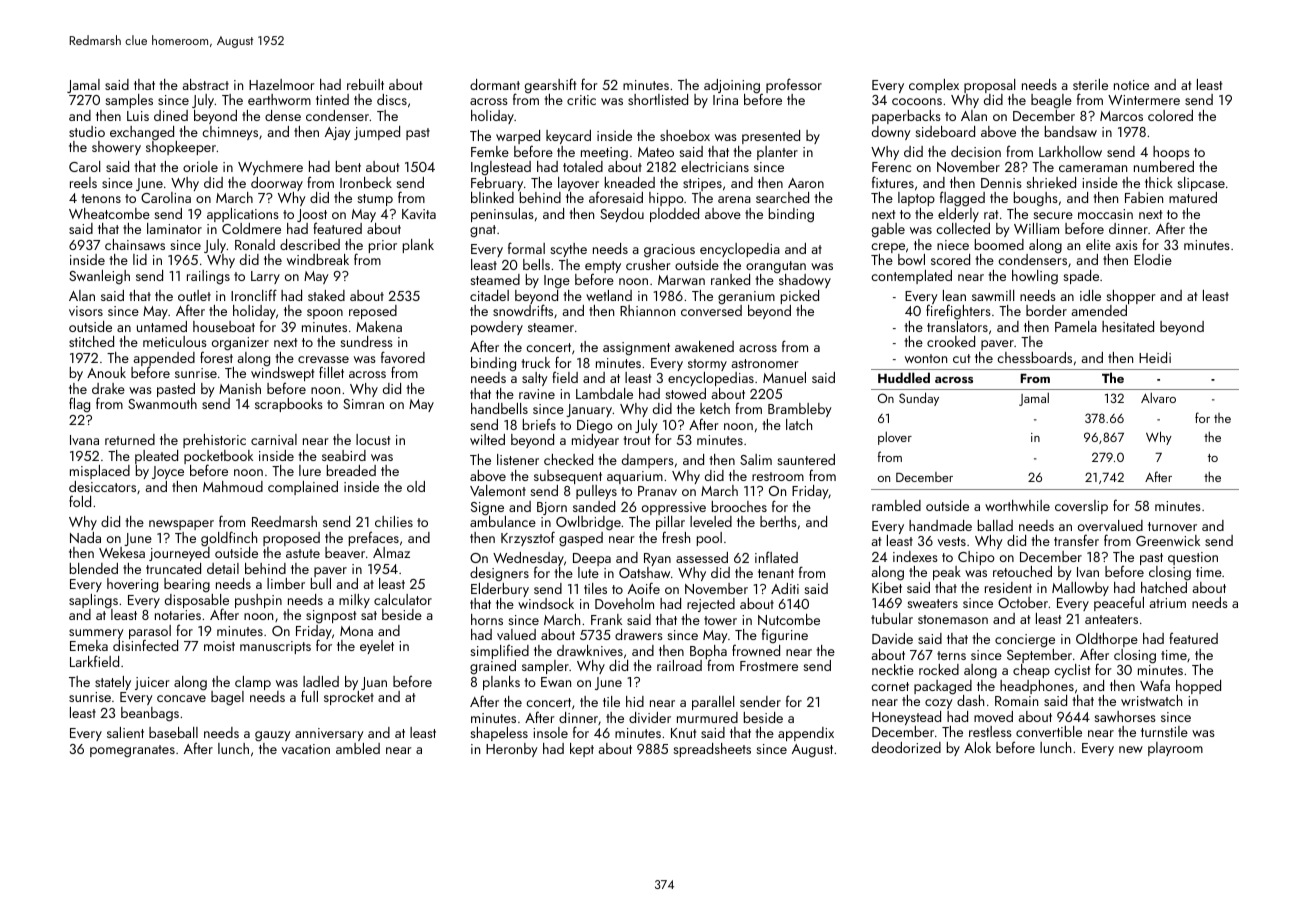 This document has height=924, width=1308. Describe the element at coordinates (125, 732) in the document. I see `salient` at that location.
